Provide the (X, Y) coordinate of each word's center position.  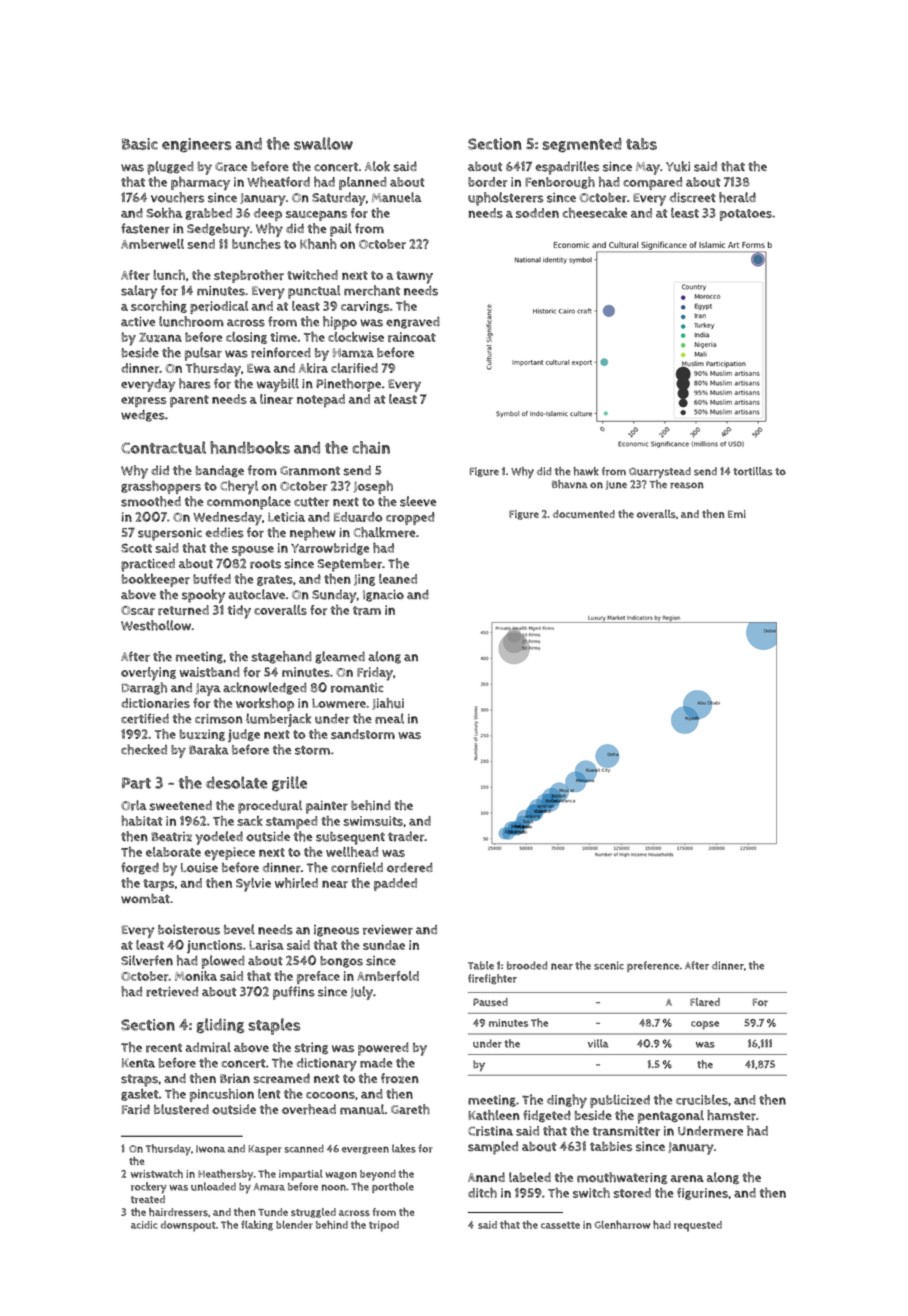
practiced (148, 565)
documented (584, 514)
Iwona (210, 1149)
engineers (197, 145)
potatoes (746, 215)
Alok (377, 166)
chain (371, 447)
